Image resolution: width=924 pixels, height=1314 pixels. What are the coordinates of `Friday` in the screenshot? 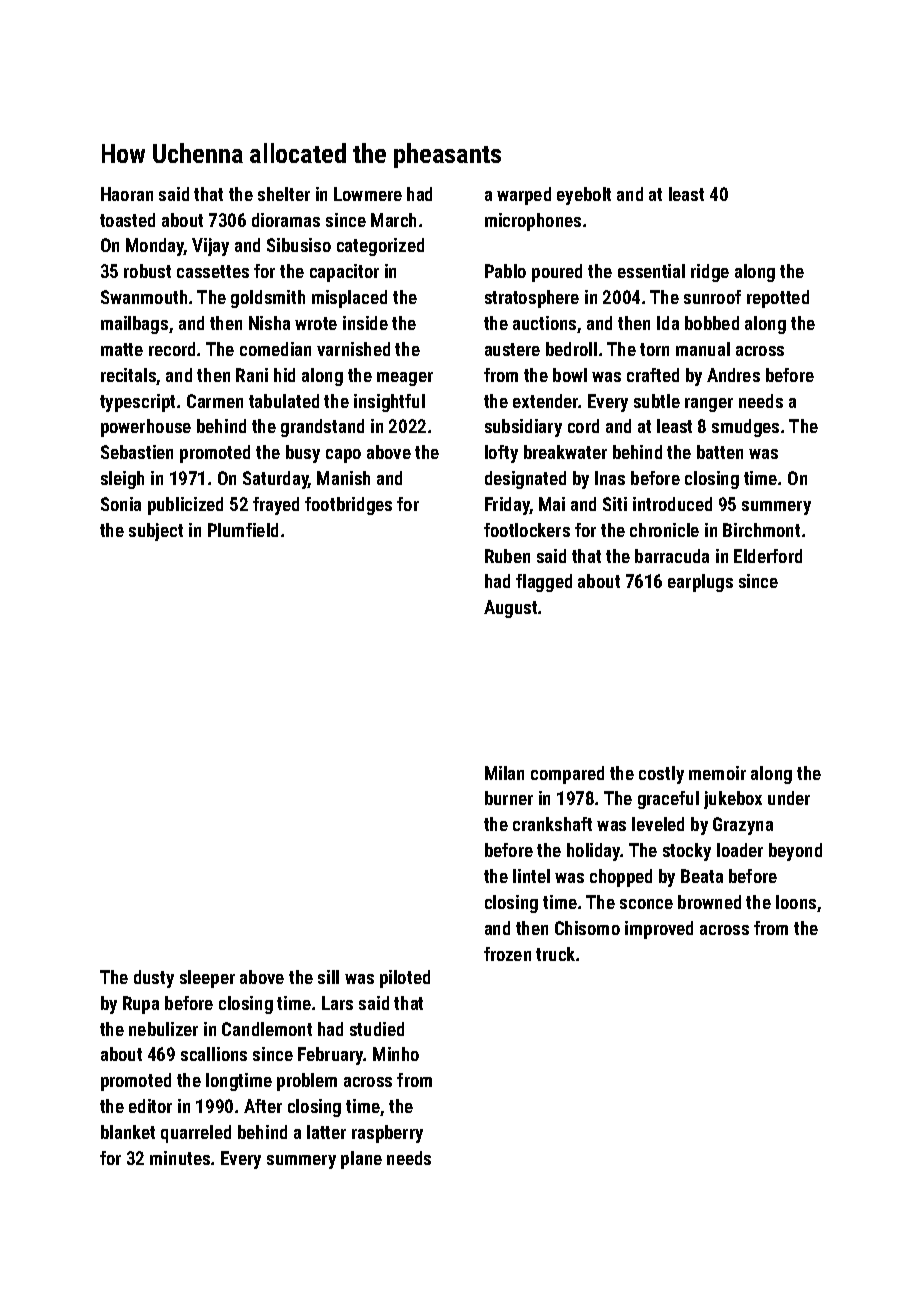 It's located at (507, 506).
